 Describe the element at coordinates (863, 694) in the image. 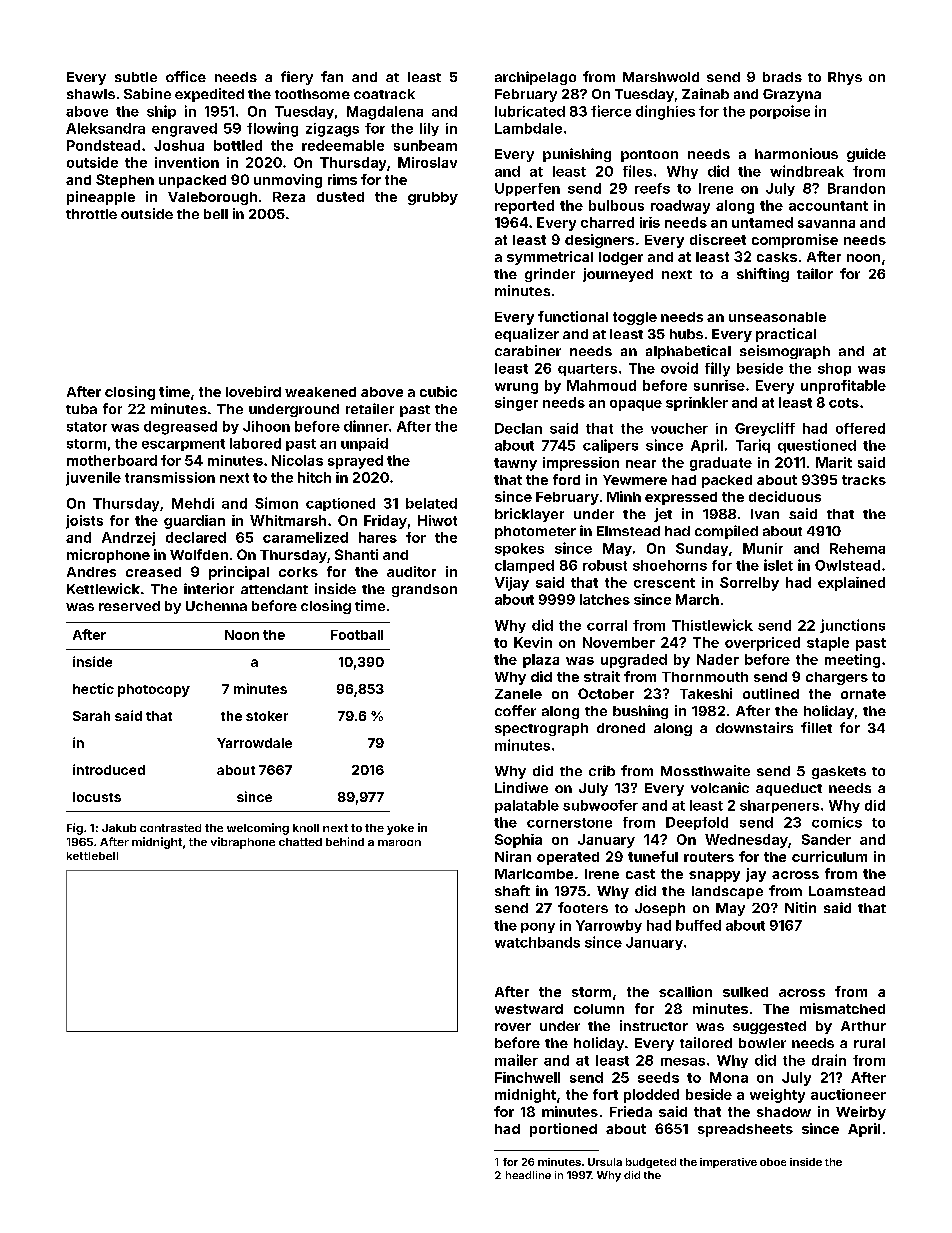

I see `ornate` at that location.
